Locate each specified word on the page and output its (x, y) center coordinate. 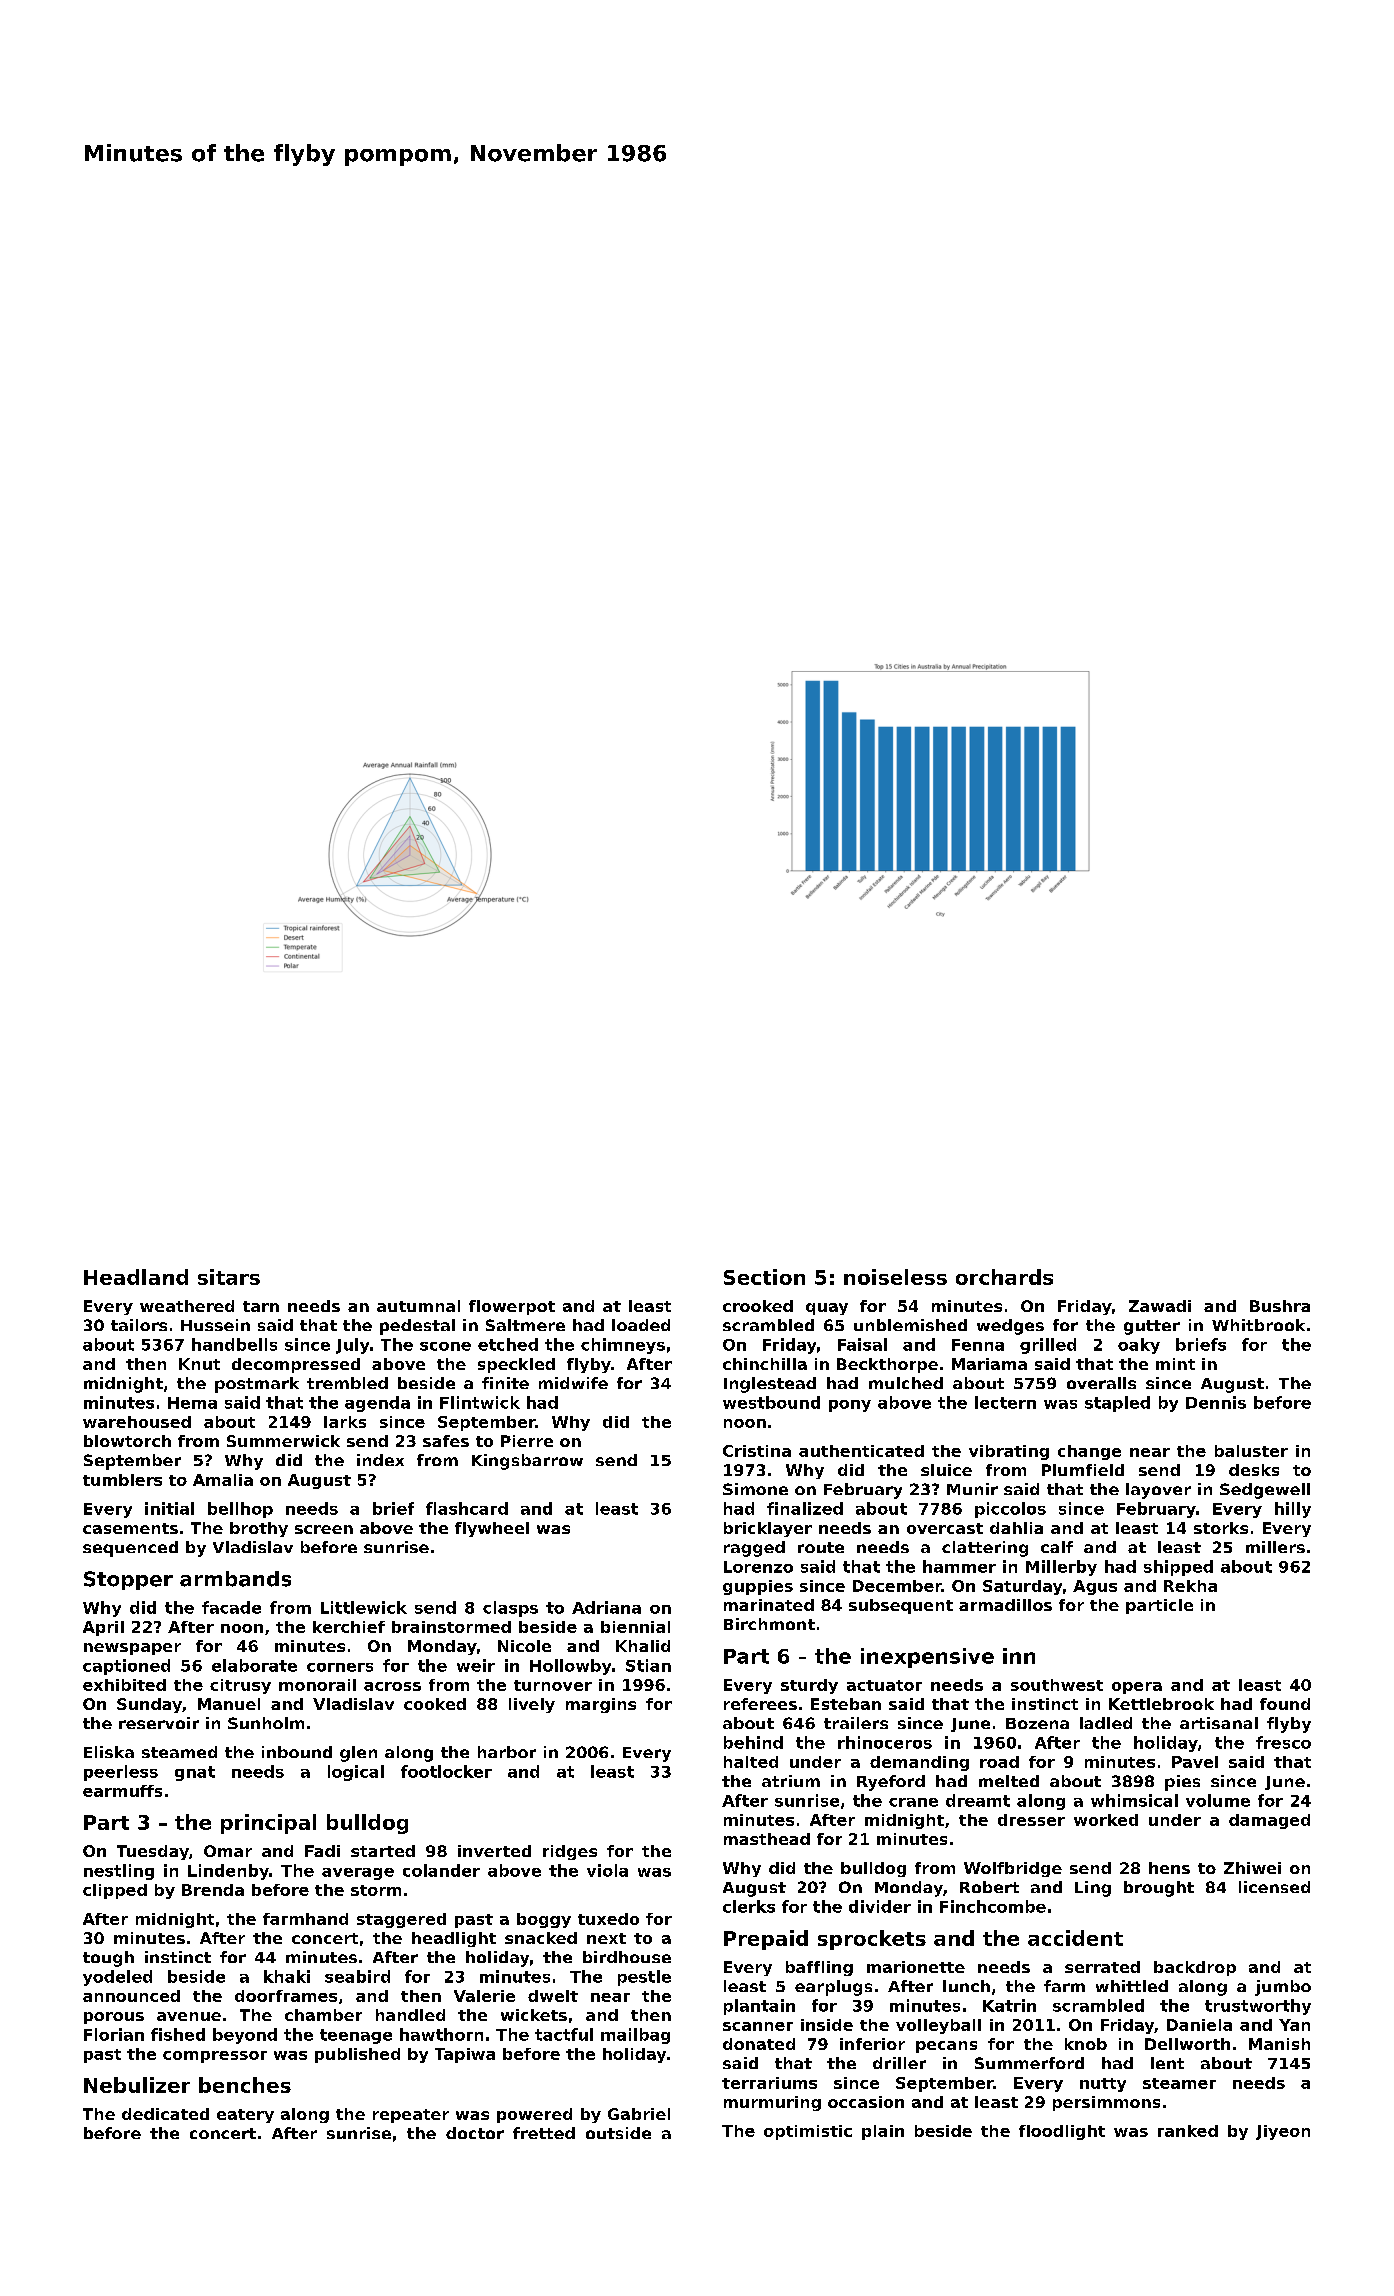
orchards (1004, 1277)
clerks (749, 1906)
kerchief (349, 1627)
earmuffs (122, 1791)
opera (1137, 1688)
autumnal (418, 1306)
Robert (989, 1887)
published (357, 2055)
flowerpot (512, 1307)
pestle (644, 1978)
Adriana (606, 1607)
